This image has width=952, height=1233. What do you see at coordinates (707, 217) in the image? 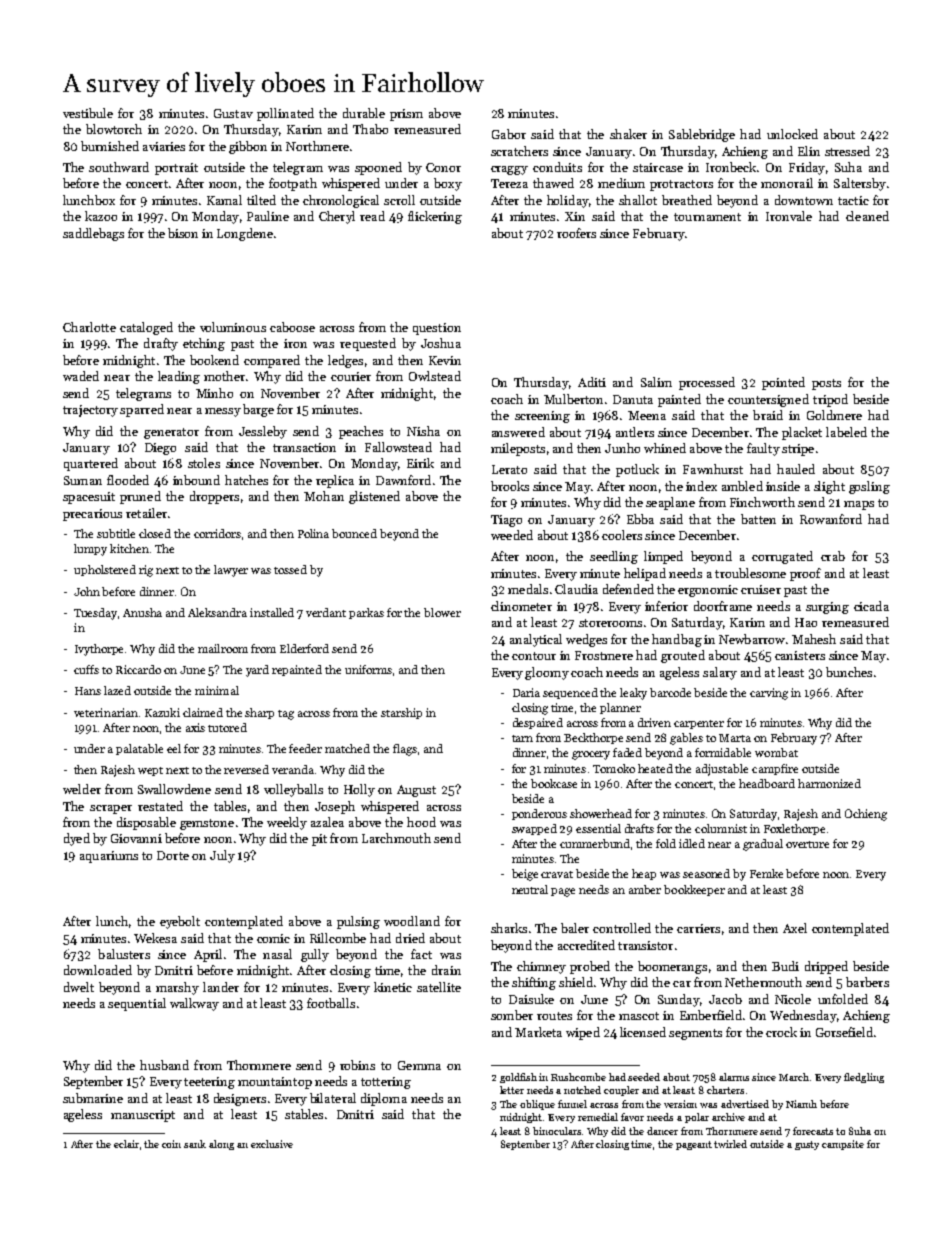
I see `tournament` at bounding box center [707, 217].
